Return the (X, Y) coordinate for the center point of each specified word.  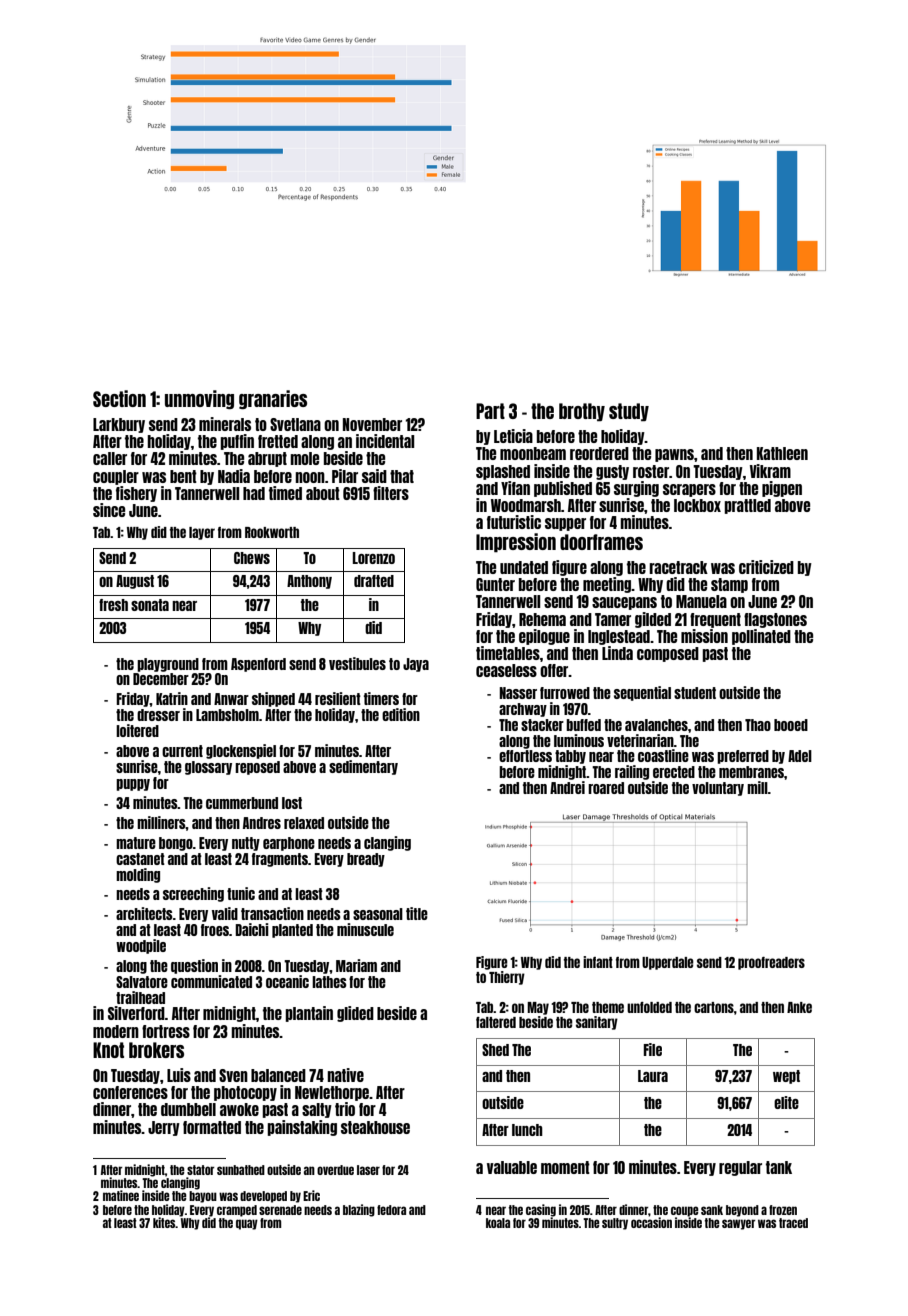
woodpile (141, 946)
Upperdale (668, 963)
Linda (617, 653)
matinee (121, 1195)
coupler (116, 477)
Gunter (495, 584)
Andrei (567, 787)
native (345, 1075)
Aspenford (258, 665)
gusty (612, 472)
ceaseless (506, 670)
